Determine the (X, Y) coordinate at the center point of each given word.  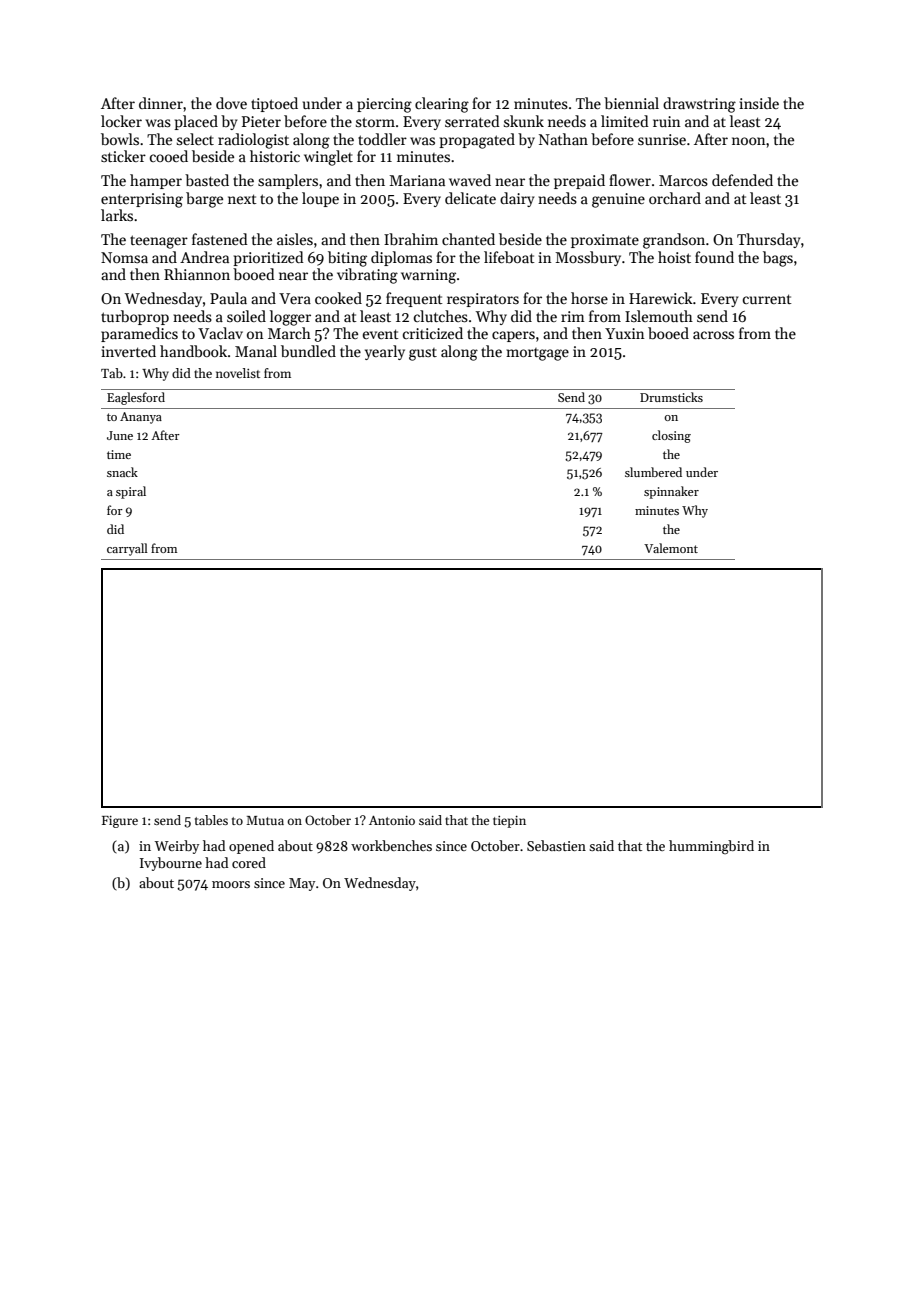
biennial (631, 103)
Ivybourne (171, 864)
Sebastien (556, 845)
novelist (238, 373)
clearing (442, 105)
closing (671, 436)
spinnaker (671, 492)
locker (121, 121)
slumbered (653, 472)
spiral (131, 492)
